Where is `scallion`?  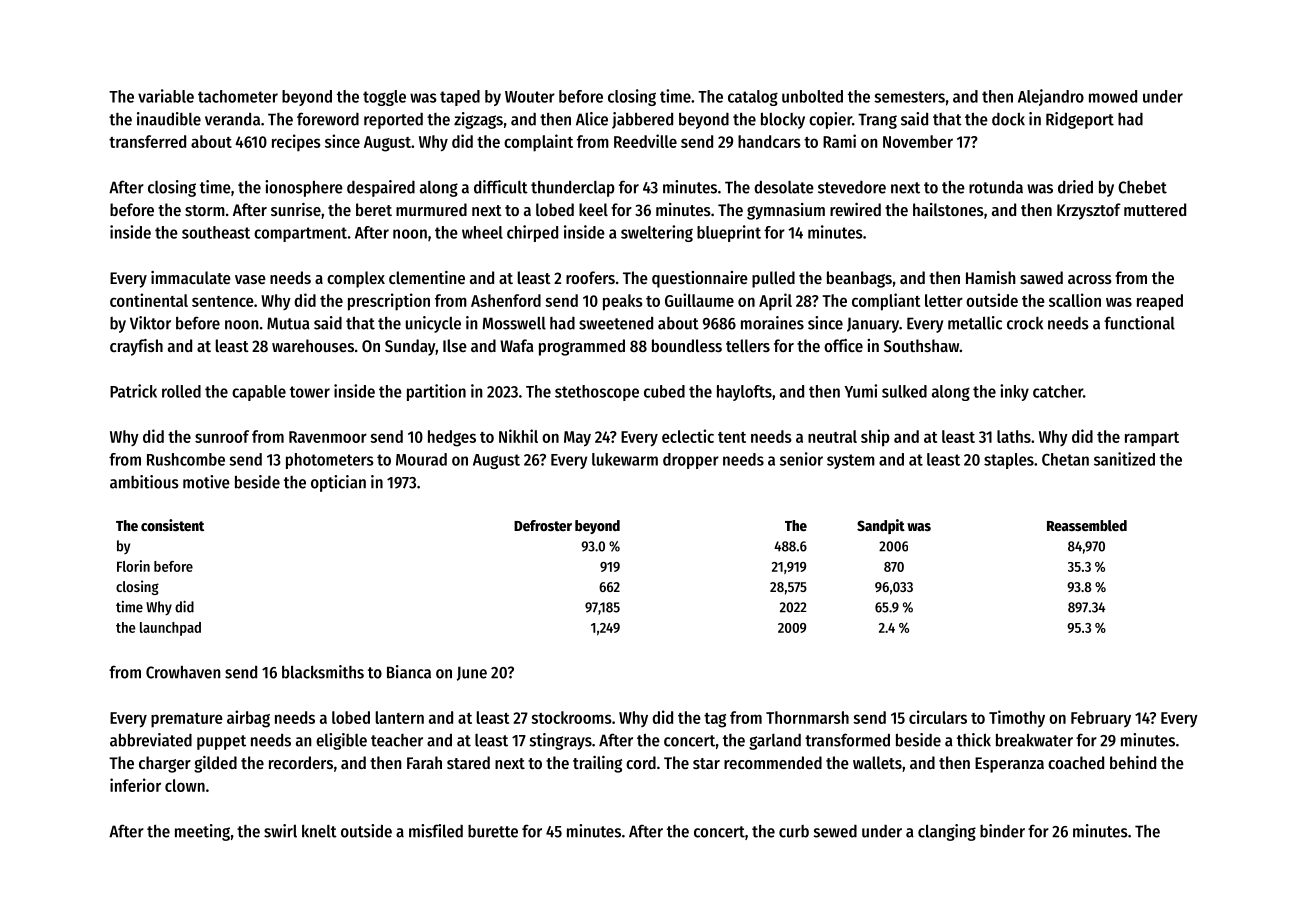
scallion is located at coordinates (1075, 300).
